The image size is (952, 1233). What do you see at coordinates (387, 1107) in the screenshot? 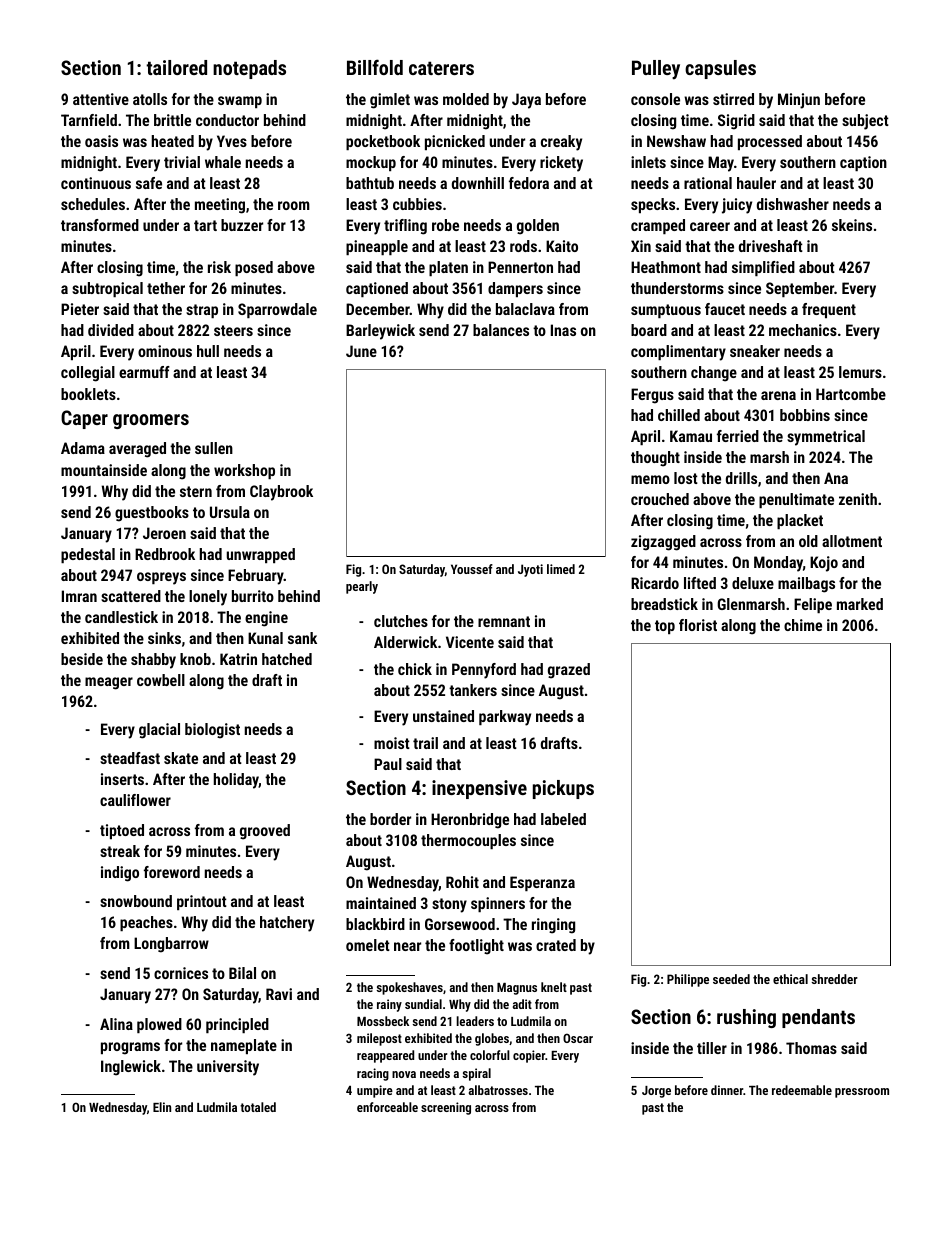
I see `enforceable` at bounding box center [387, 1107].
